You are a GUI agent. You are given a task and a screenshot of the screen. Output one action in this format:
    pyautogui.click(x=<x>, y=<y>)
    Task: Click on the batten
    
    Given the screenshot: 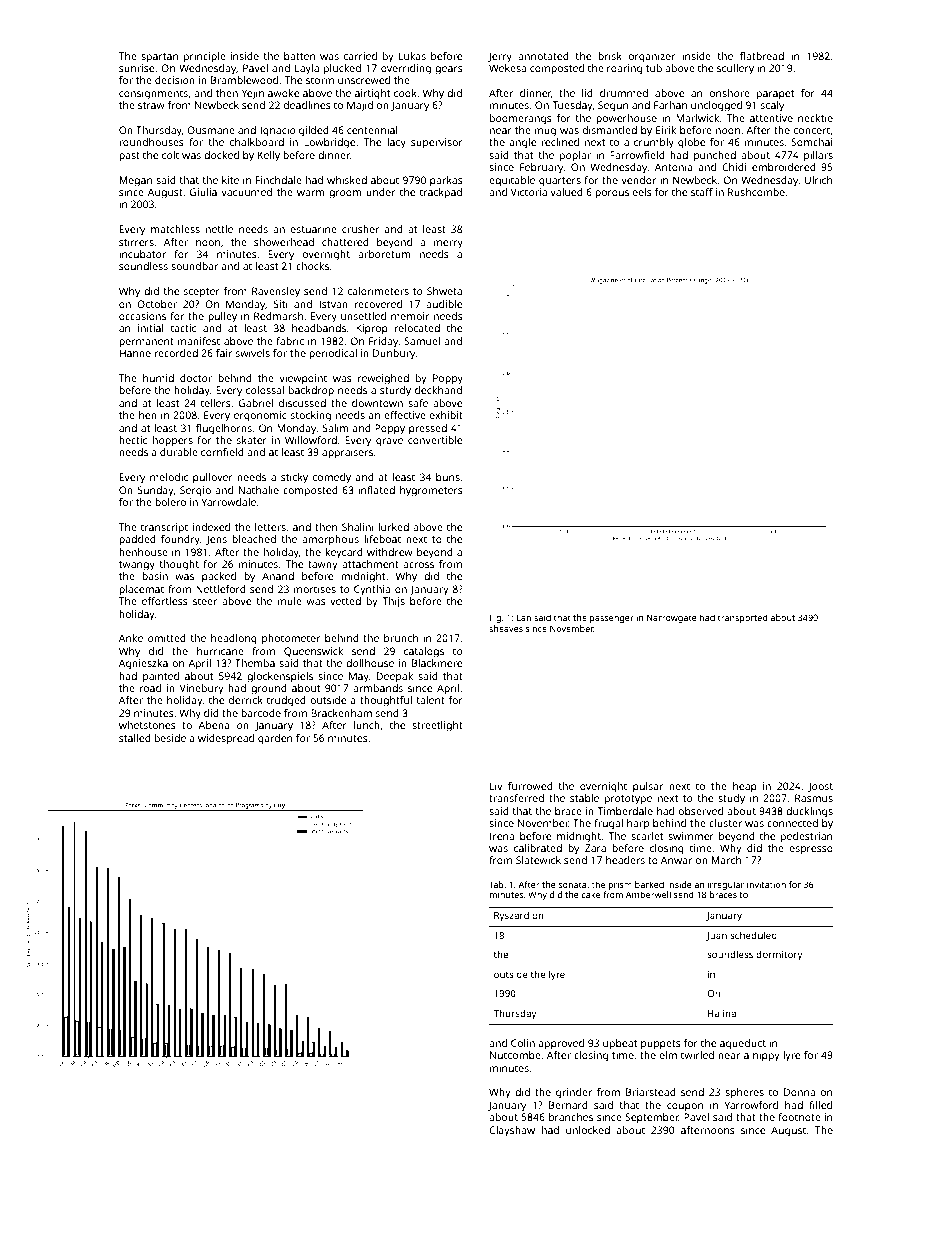 What is the action you would take?
    pyautogui.click(x=299, y=56)
